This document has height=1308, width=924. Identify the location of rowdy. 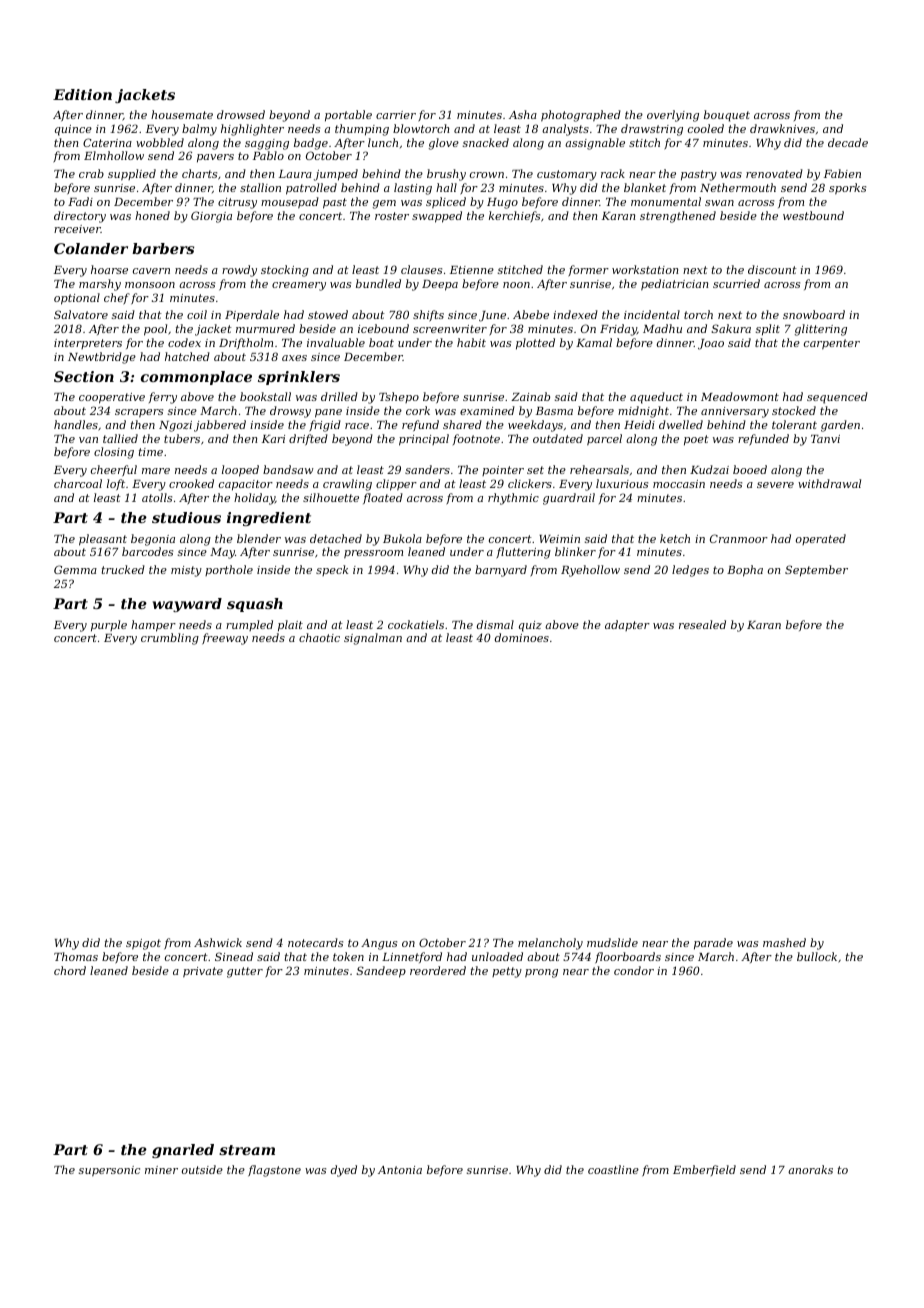
(239, 271).
